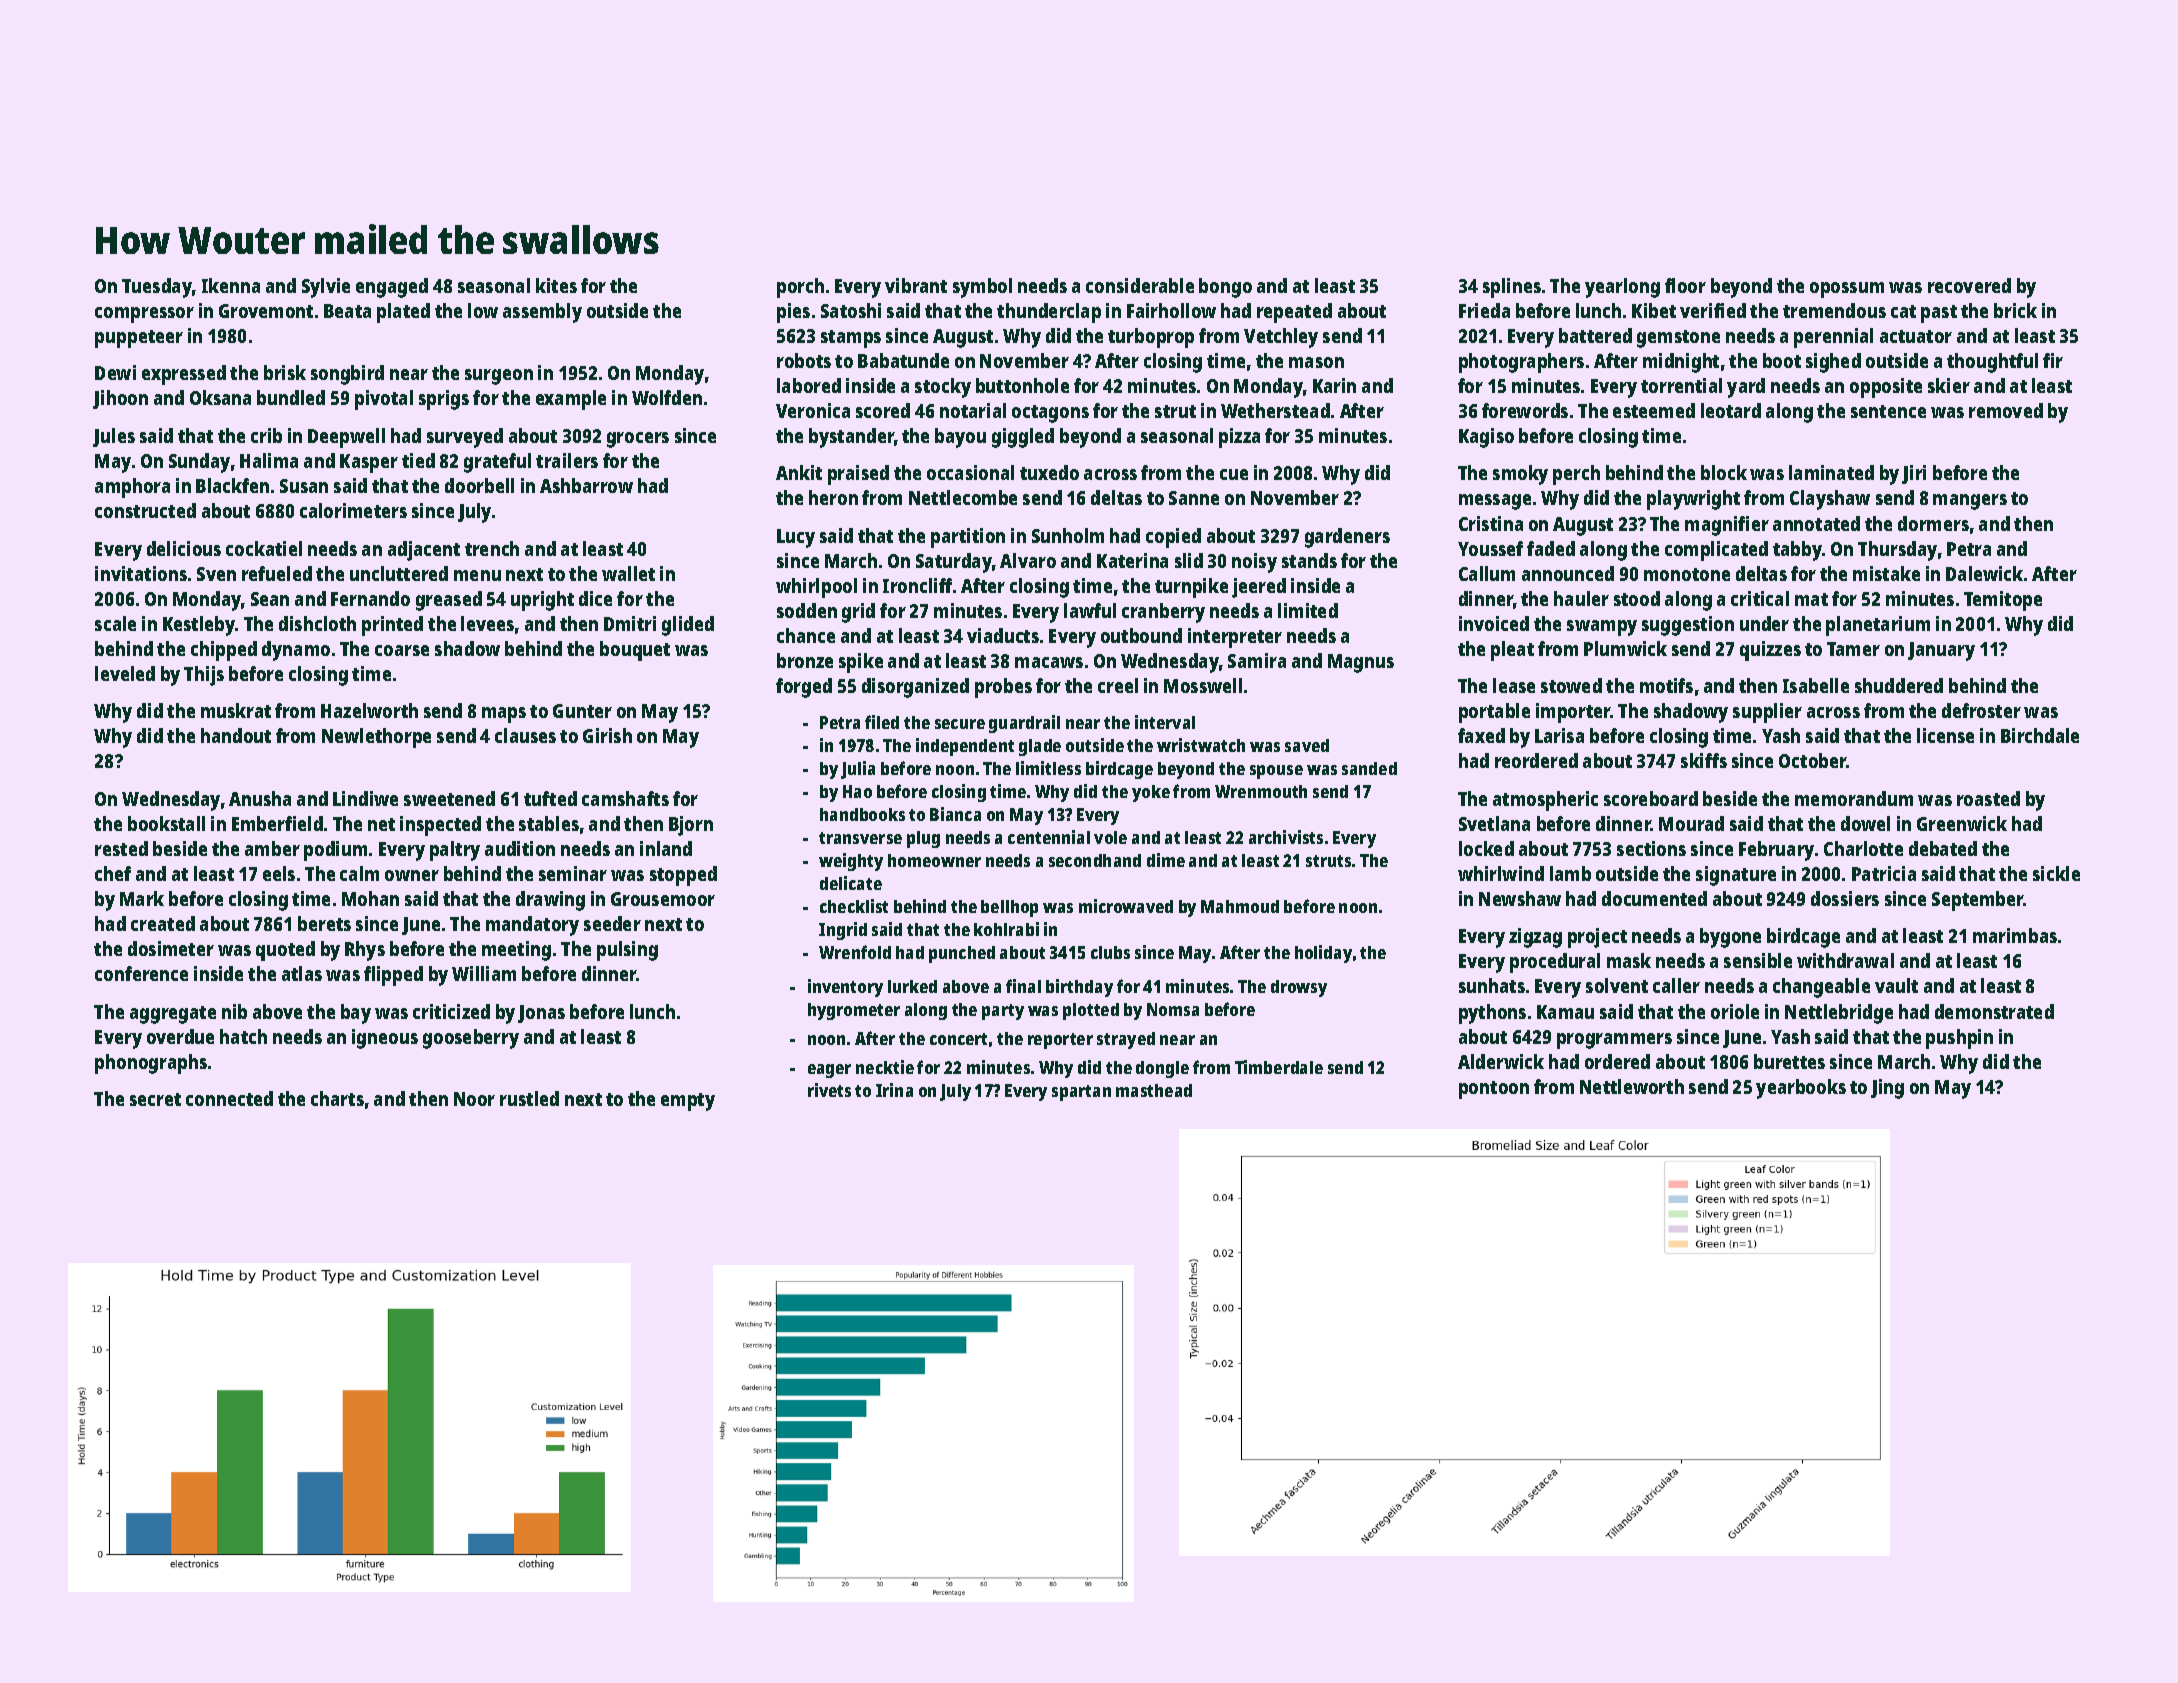 This document has width=2178, height=1683. What do you see at coordinates (180, 1036) in the document?
I see `overdue` at bounding box center [180, 1036].
